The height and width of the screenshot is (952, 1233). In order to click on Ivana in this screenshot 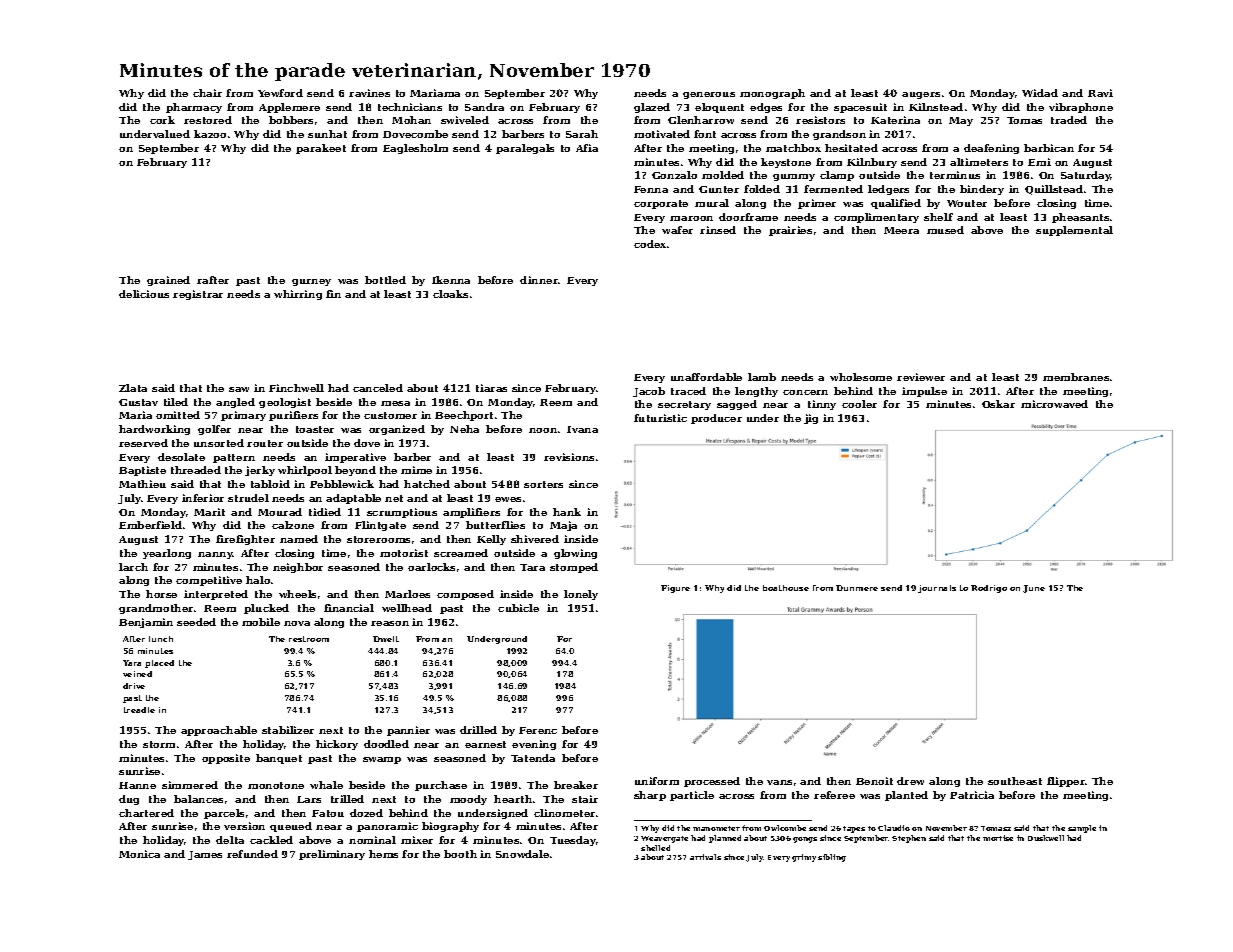, I will do `click(582, 429)`.
